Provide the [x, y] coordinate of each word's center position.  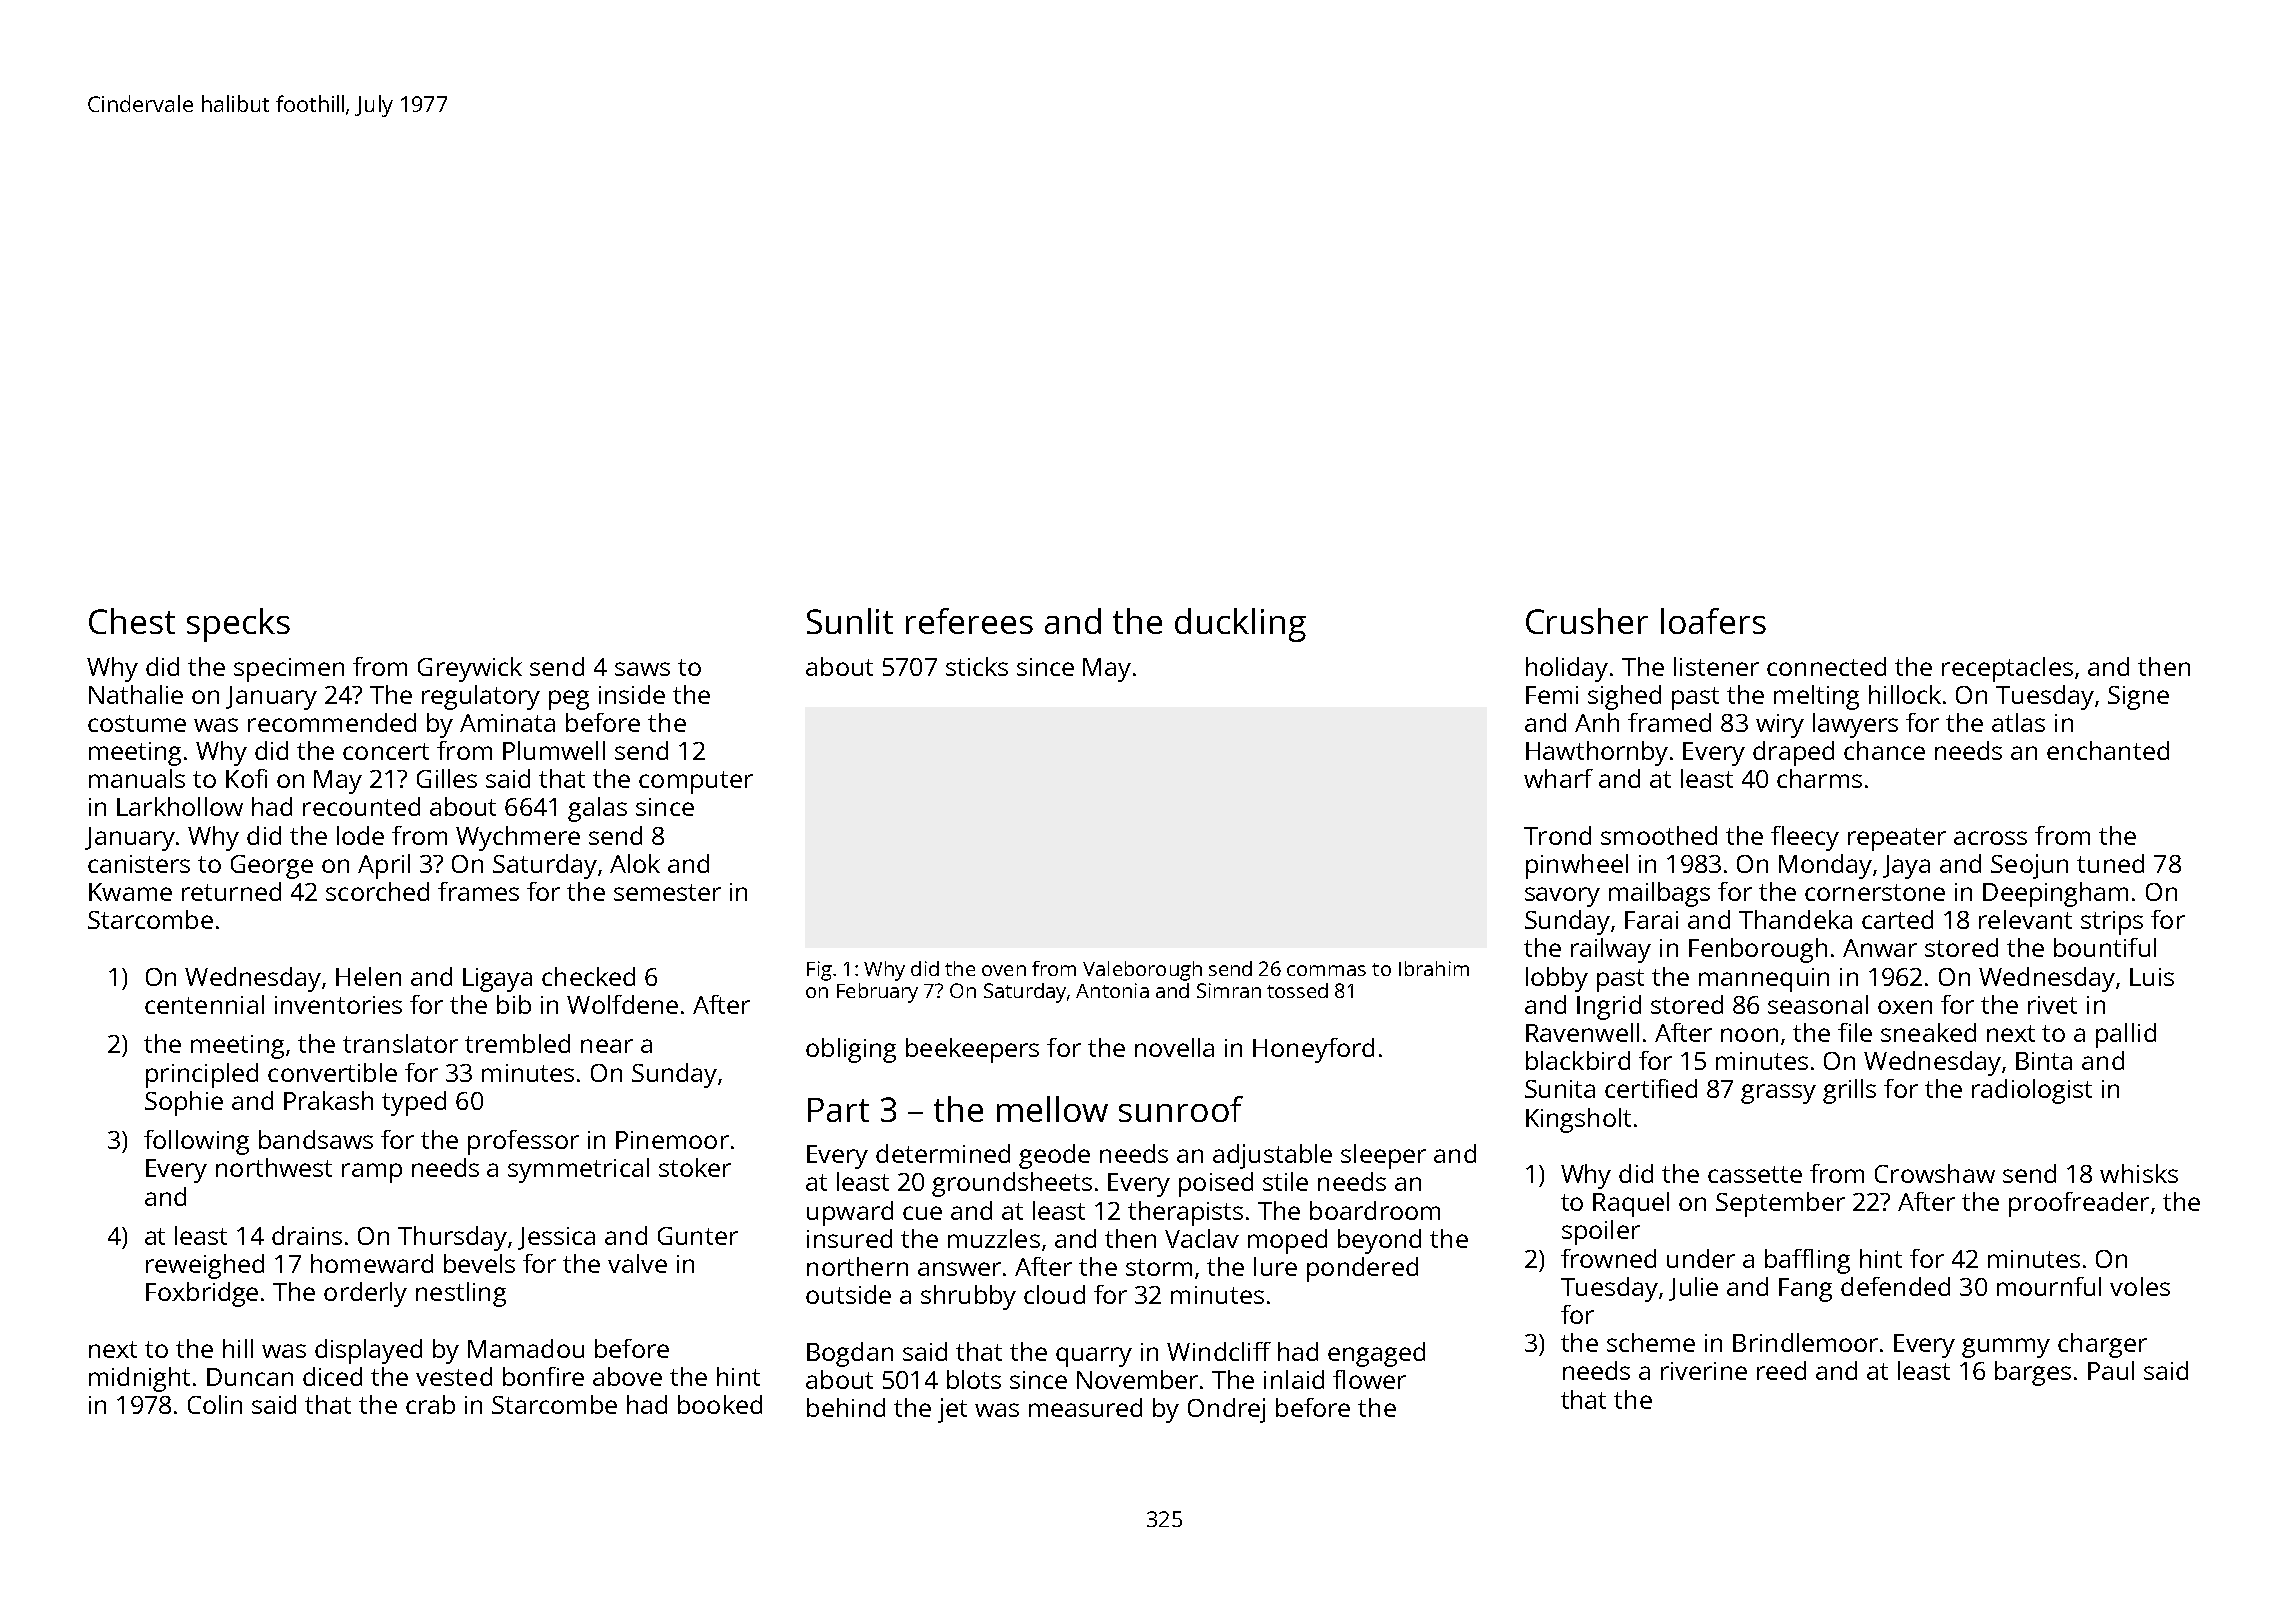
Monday [1825, 866]
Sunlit [850, 621]
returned [231, 891]
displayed [368, 1351]
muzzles [994, 1238]
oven [1004, 970]
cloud [1054, 1294]
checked [588, 976]
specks [238, 625]
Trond [1557, 835]
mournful [2049, 1286]
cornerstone [1875, 892]
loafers [1713, 621]
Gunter [698, 1236]
